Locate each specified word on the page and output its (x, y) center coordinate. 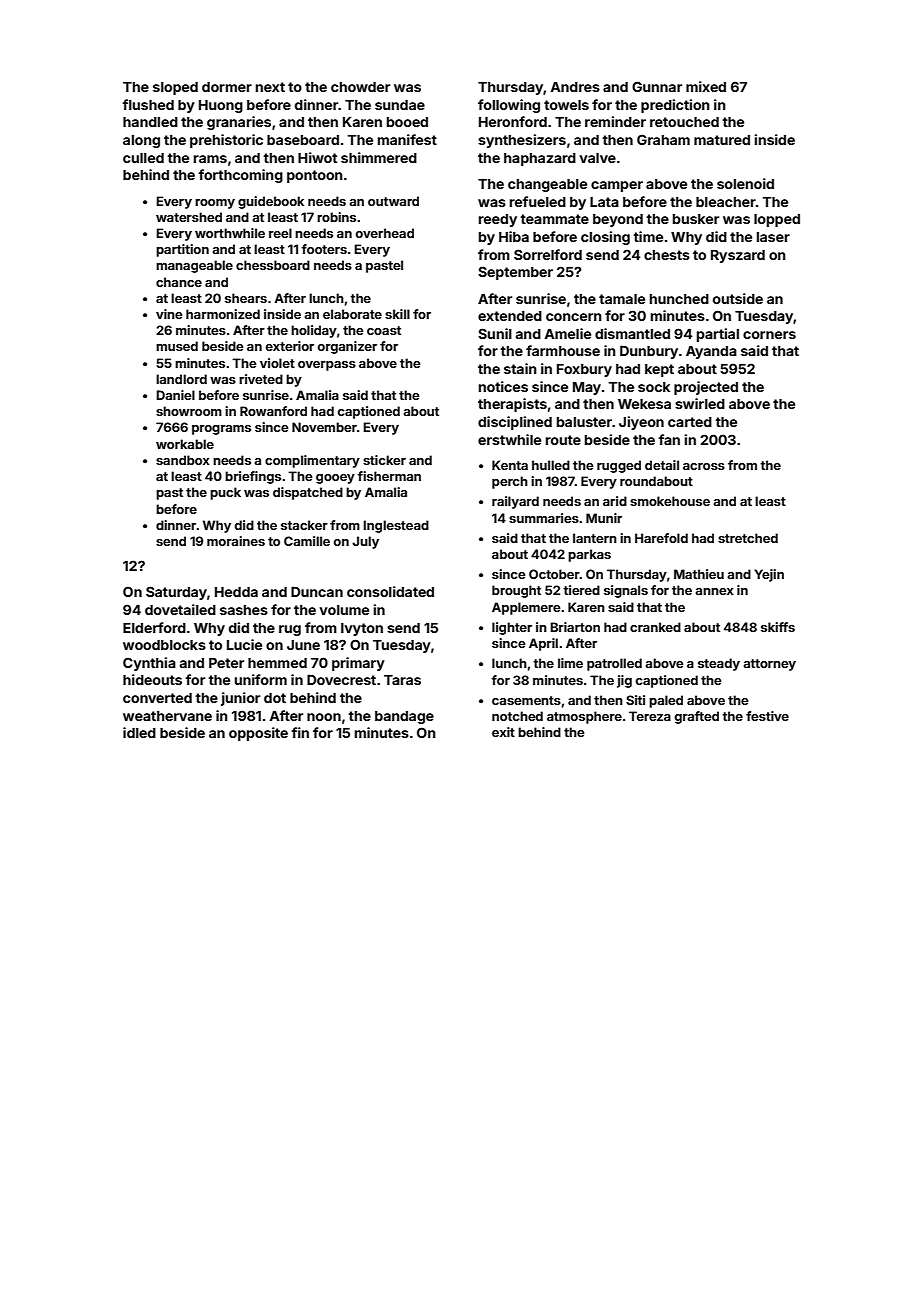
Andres (575, 87)
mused (177, 346)
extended (510, 316)
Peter (226, 663)
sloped (175, 88)
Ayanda (711, 352)
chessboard (273, 265)
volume (344, 610)
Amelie (567, 333)
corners (769, 335)
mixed (706, 86)
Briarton (575, 627)
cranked (655, 627)
